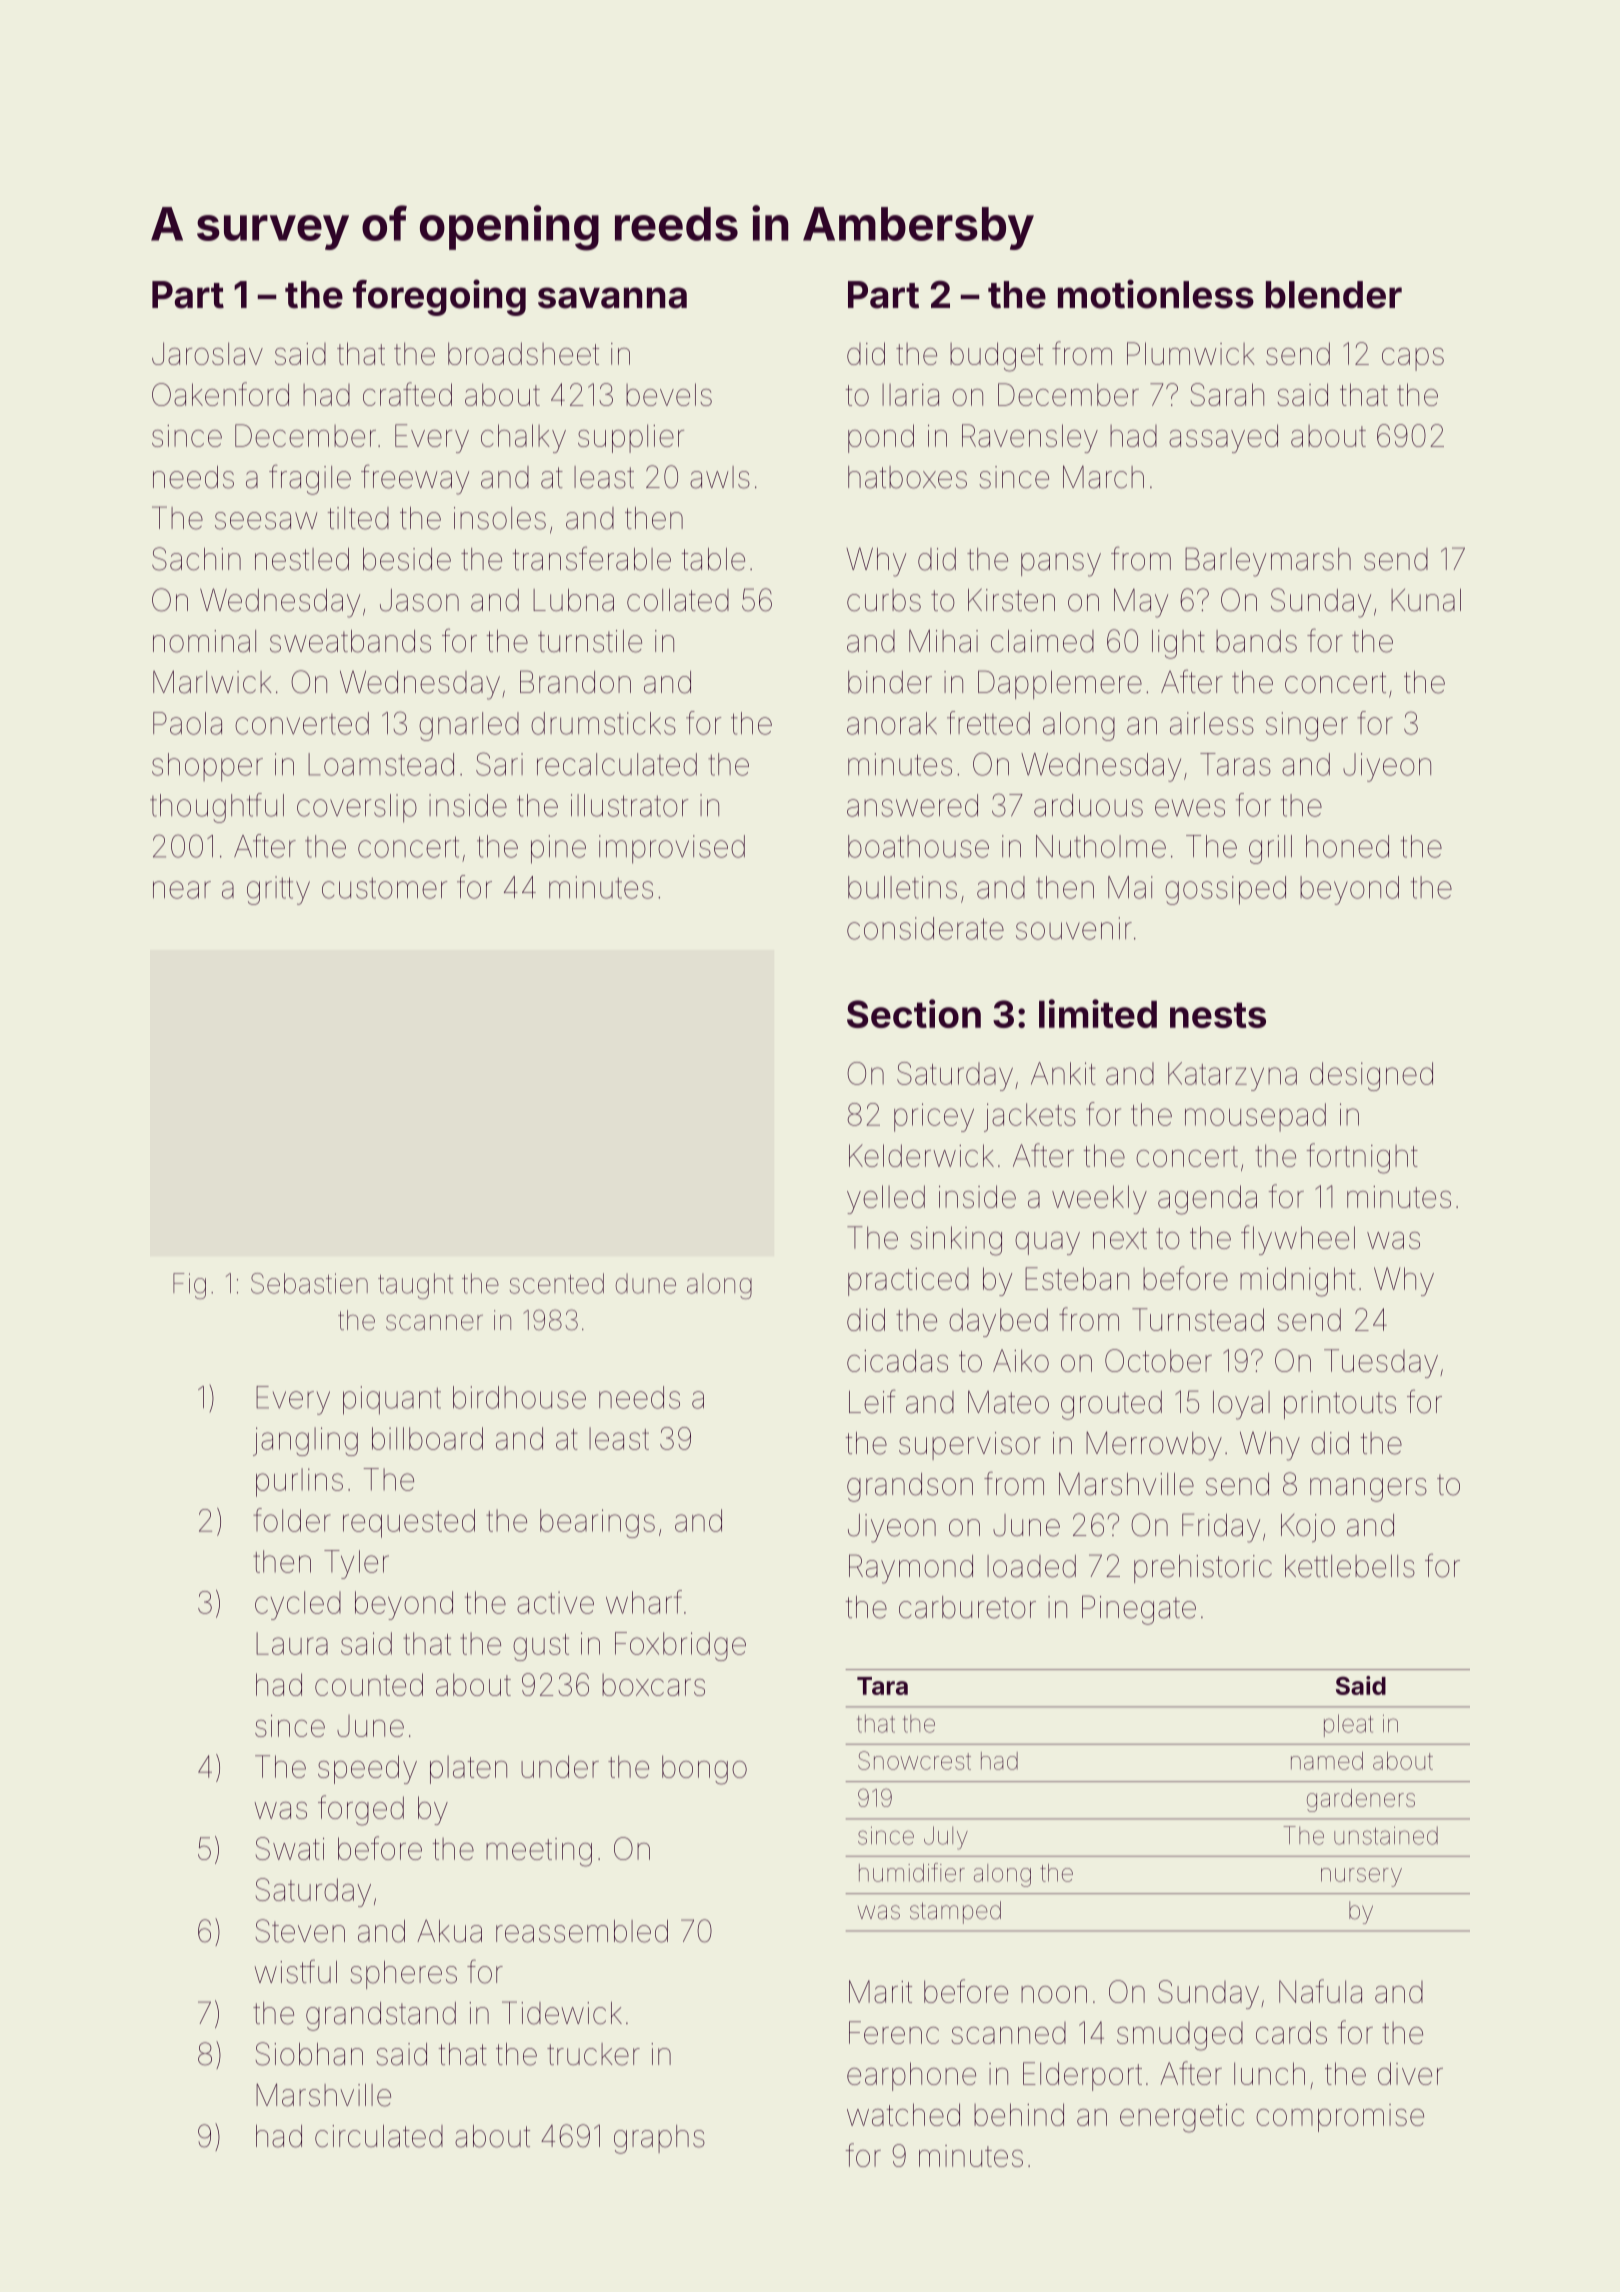 Image resolution: width=1620 pixels, height=2292 pixels. Describe the element at coordinates (1141, 603) in the page. I see `May` at that location.
